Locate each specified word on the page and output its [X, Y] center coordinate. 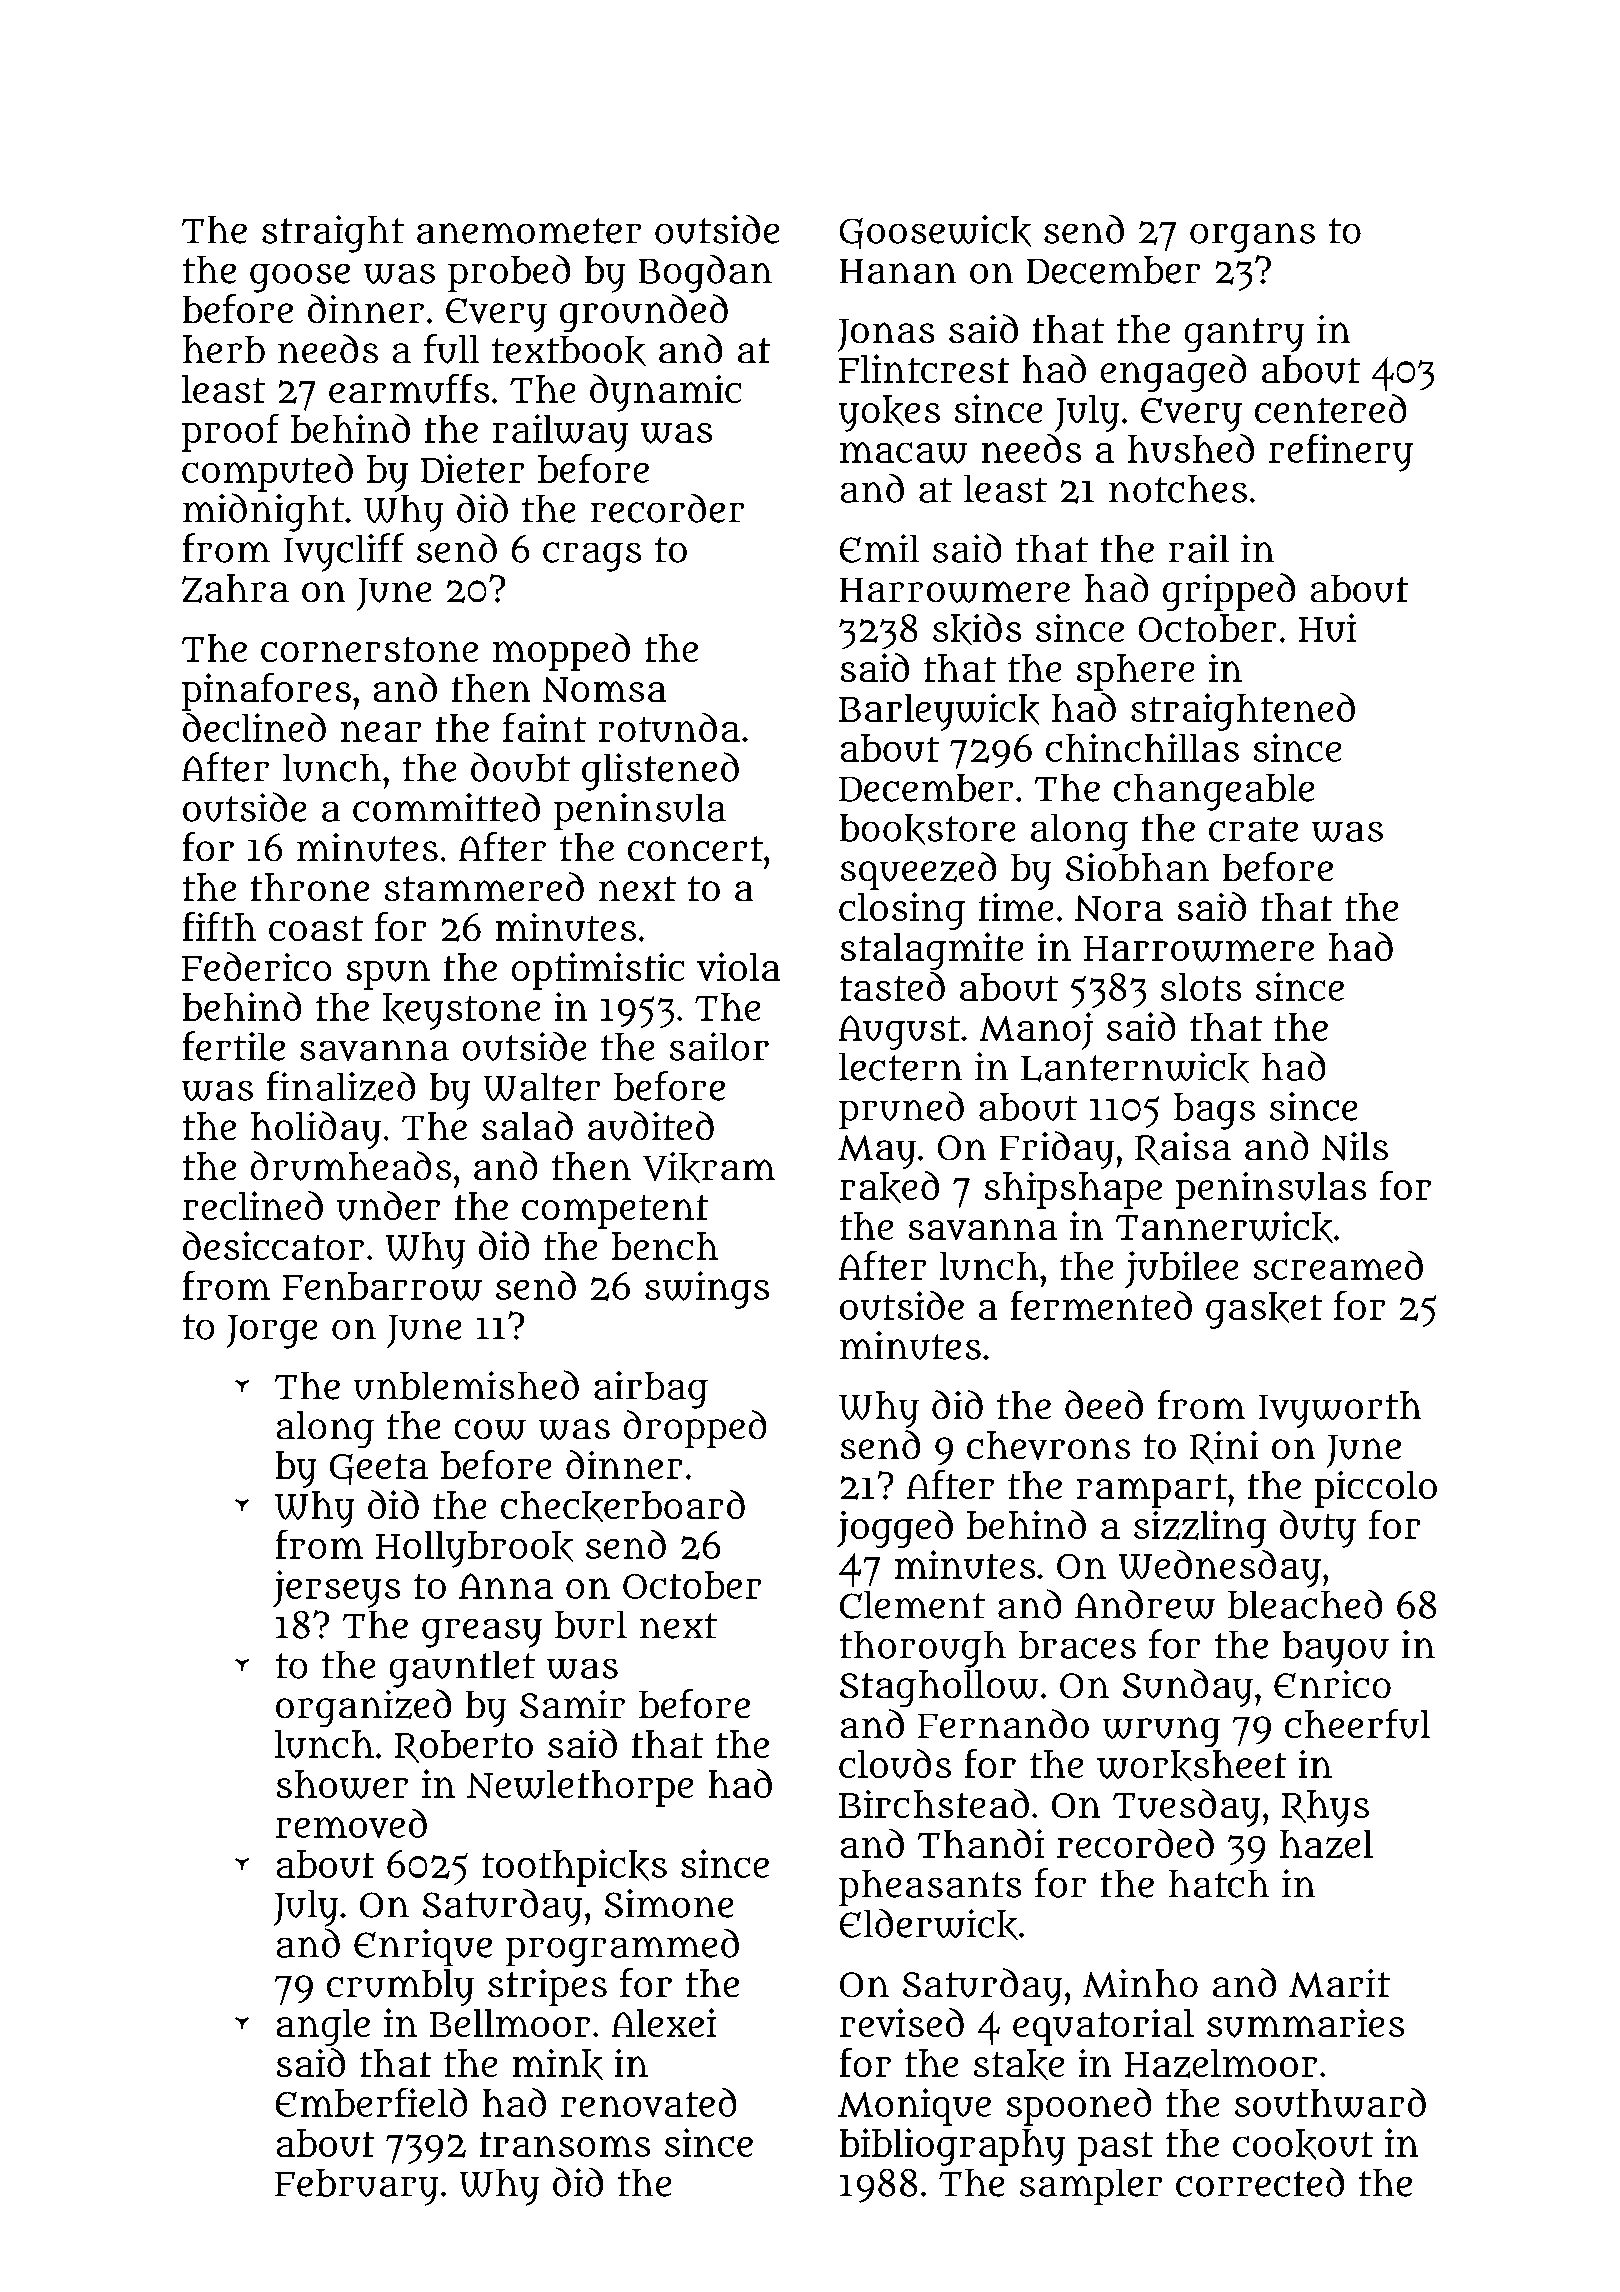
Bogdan [705, 274]
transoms [565, 2144]
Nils [1355, 1146]
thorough [923, 1649]
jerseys [336, 1589]
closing [902, 911]
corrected [1260, 2182]
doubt [520, 767]
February [356, 2187]
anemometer [529, 231]
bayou [1336, 1649]
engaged [1173, 373]
